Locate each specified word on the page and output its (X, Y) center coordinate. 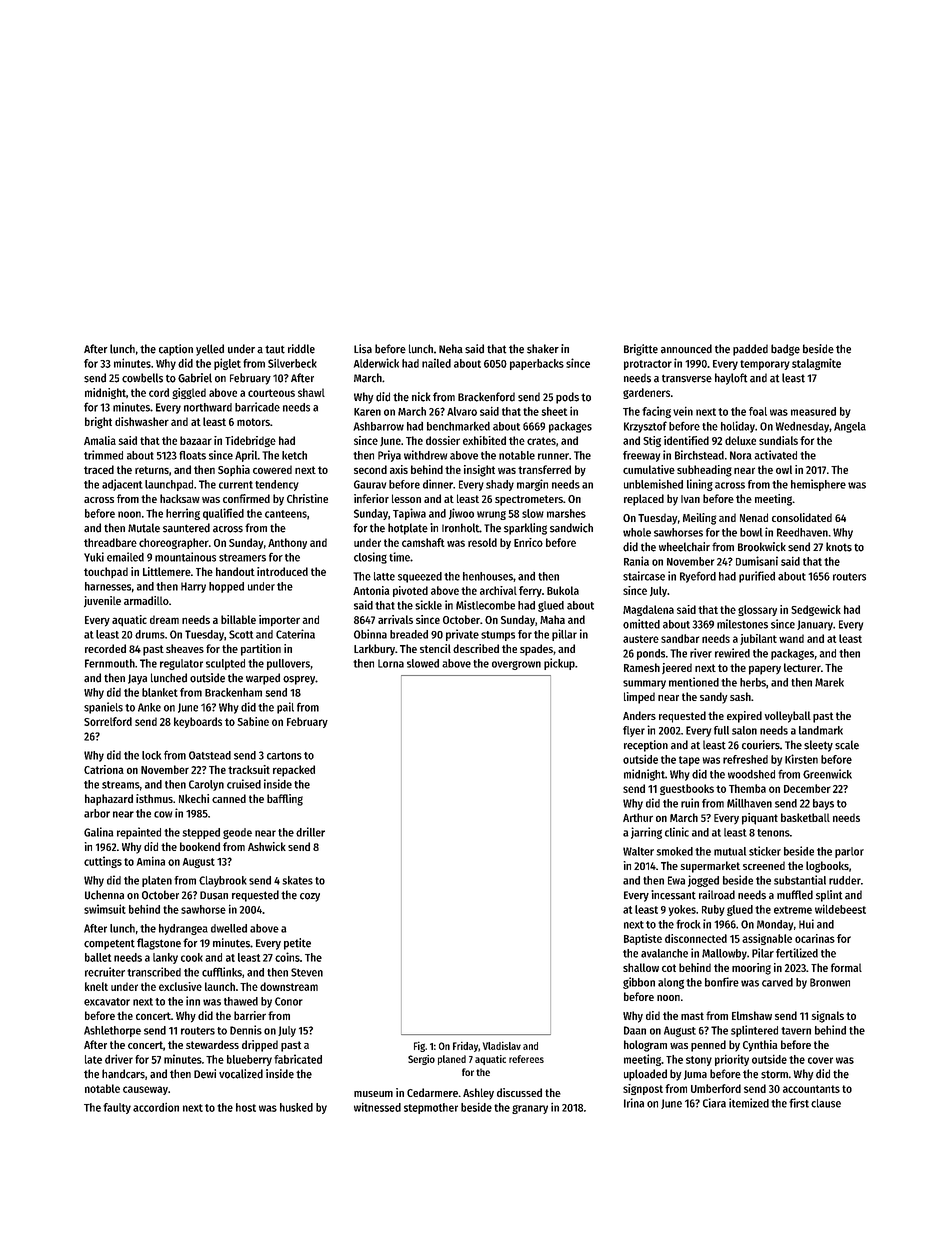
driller (310, 832)
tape (689, 761)
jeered (677, 668)
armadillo (146, 600)
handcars (123, 1074)
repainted (139, 833)
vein (683, 411)
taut (275, 349)
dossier (443, 440)
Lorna (391, 663)
